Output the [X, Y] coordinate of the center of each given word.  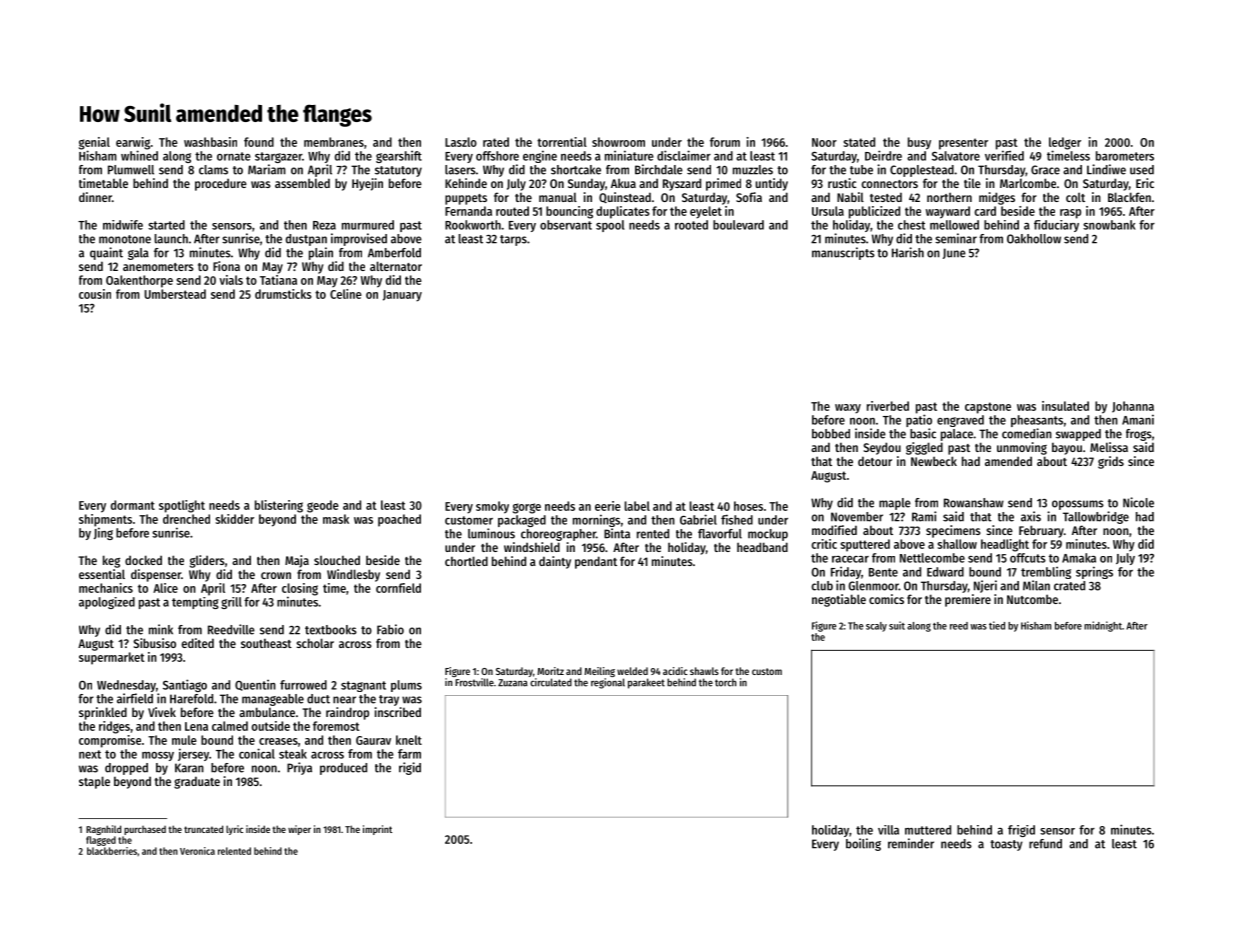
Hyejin [367, 184]
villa [888, 830]
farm [409, 754]
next [90, 754]
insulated [1065, 406]
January [402, 296]
